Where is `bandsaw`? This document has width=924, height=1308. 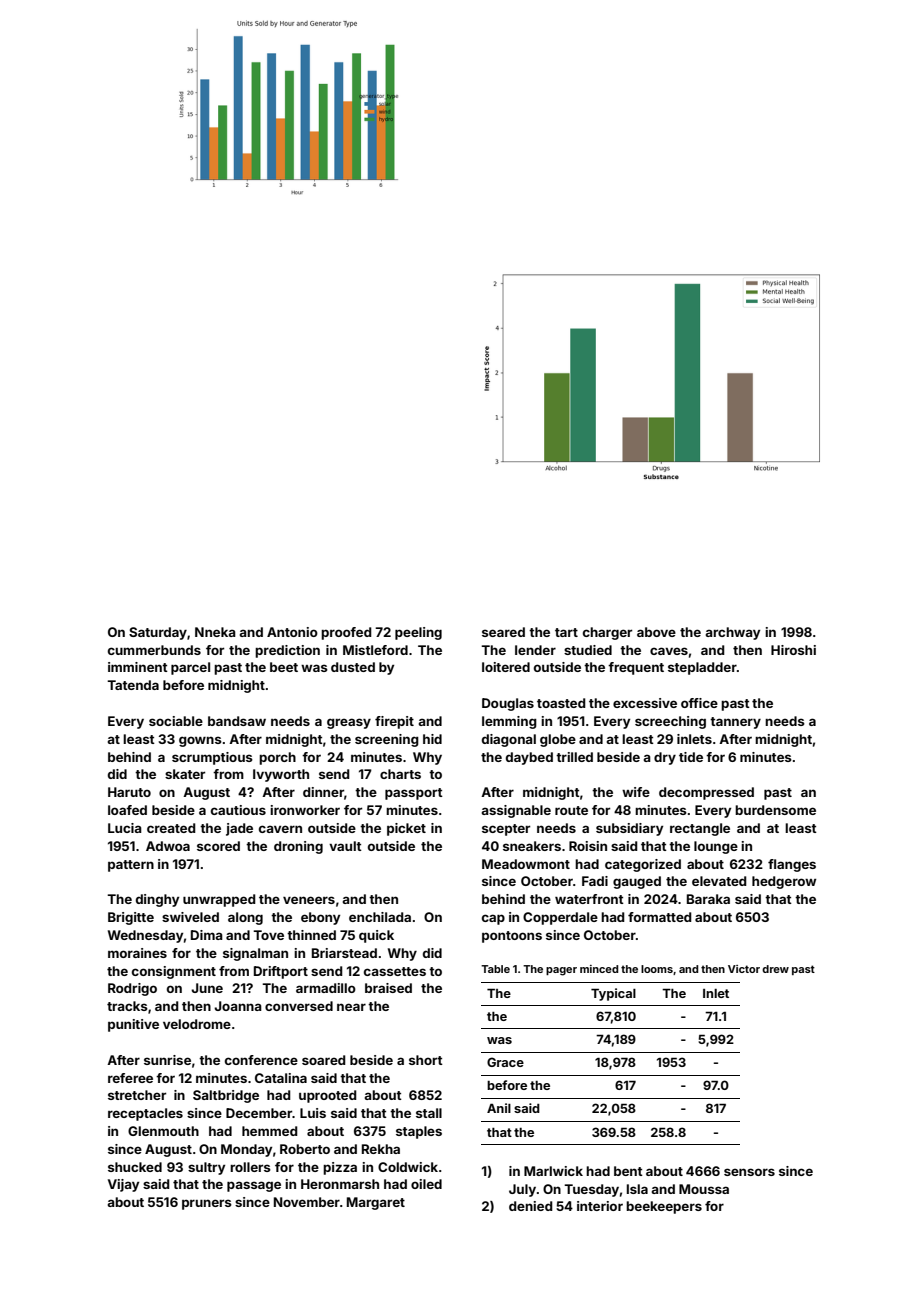
bandsaw is located at coordinates (237, 721).
